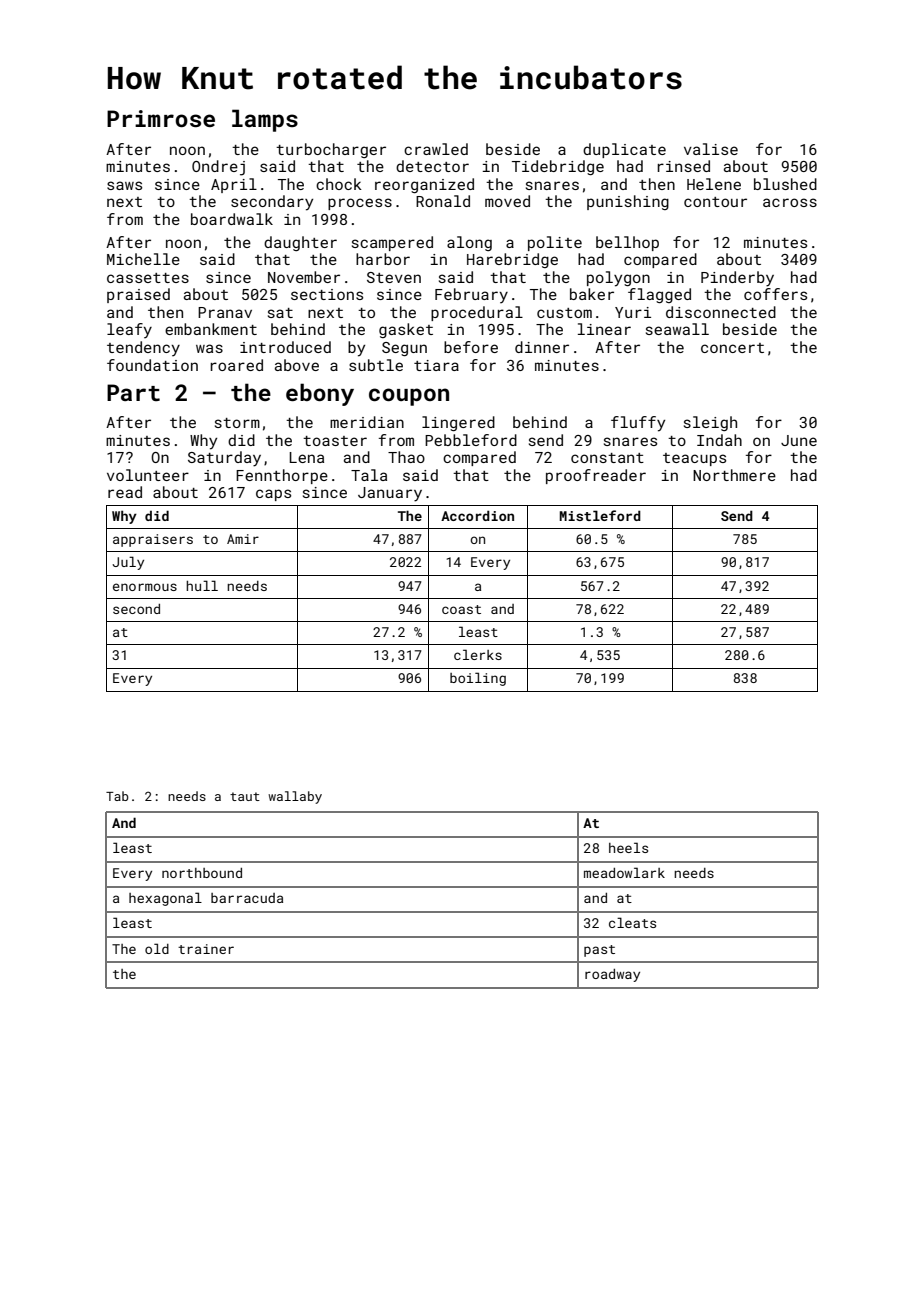 The height and width of the screenshot is (1308, 924). What do you see at coordinates (734, 475) in the screenshot?
I see `Northmere` at bounding box center [734, 475].
